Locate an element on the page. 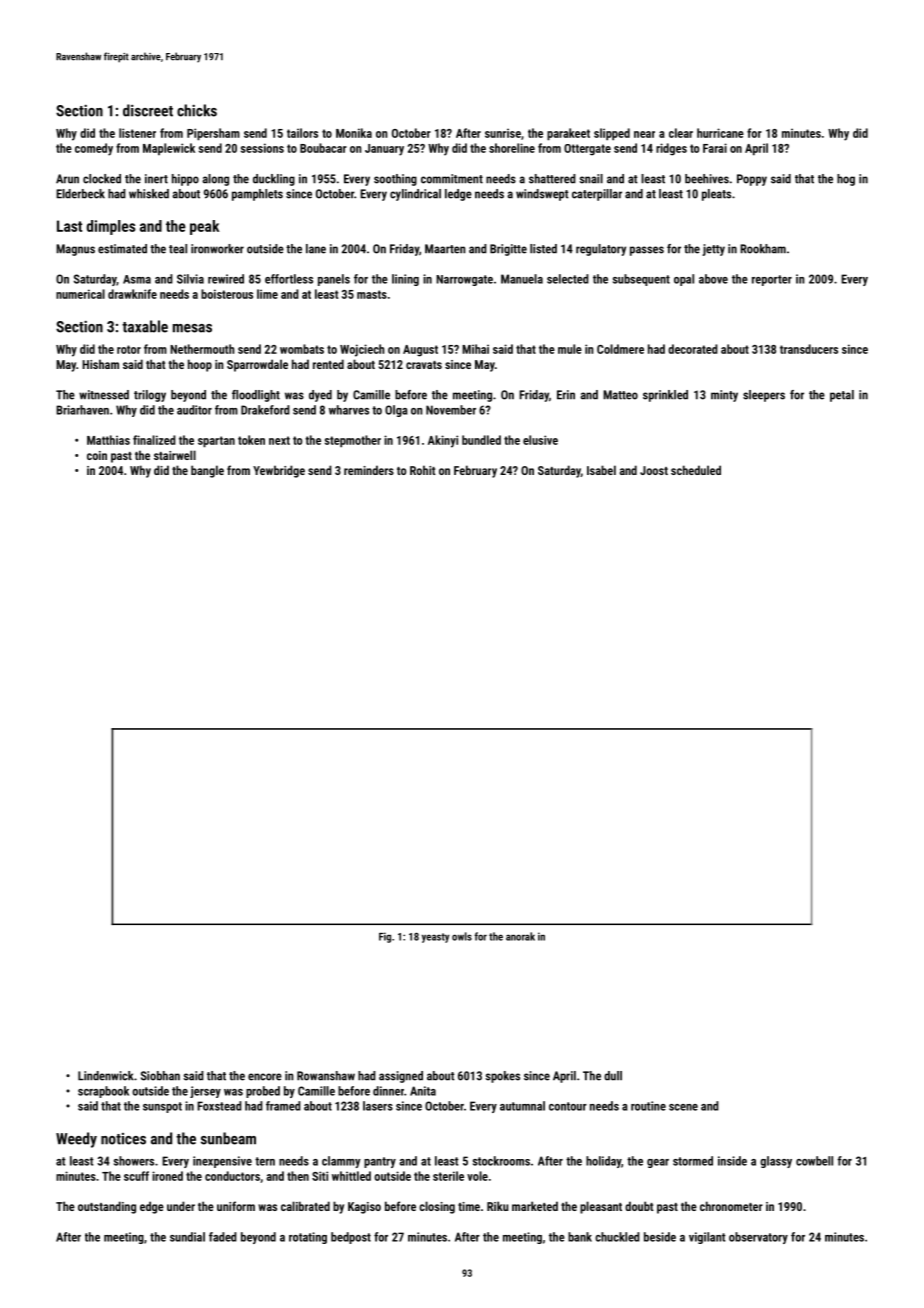 This page has width=924, height=1308. hurricane is located at coordinates (720, 133).
